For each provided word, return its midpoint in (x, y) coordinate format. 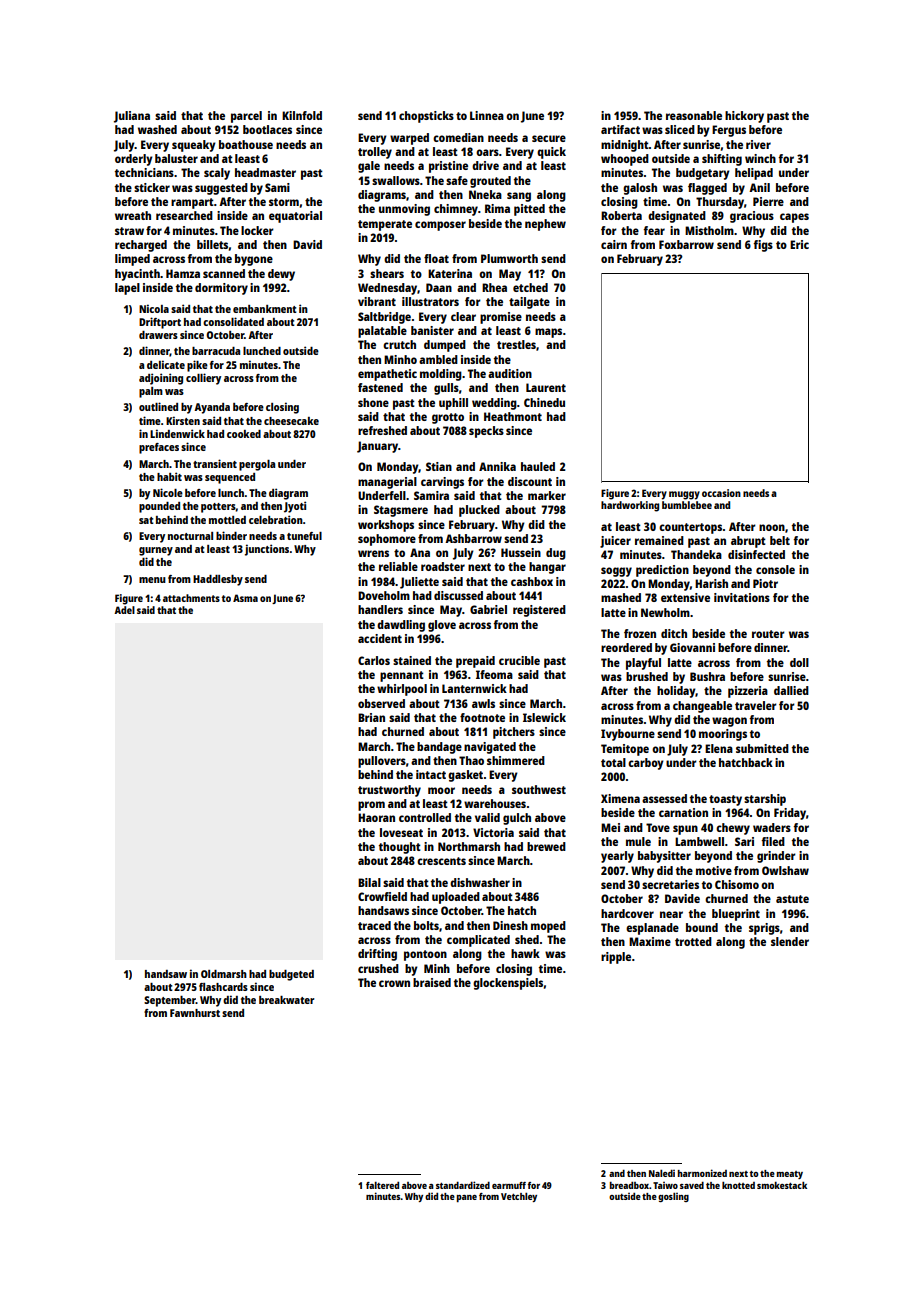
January (377, 447)
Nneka (485, 194)
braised (432, 982)
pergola (257, 465)
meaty (790, 1175)
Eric (799, 244)
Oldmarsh (224, 974)
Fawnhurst (195, 1013)
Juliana (132, 117)
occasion (721, 493)
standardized (463, 1185)
